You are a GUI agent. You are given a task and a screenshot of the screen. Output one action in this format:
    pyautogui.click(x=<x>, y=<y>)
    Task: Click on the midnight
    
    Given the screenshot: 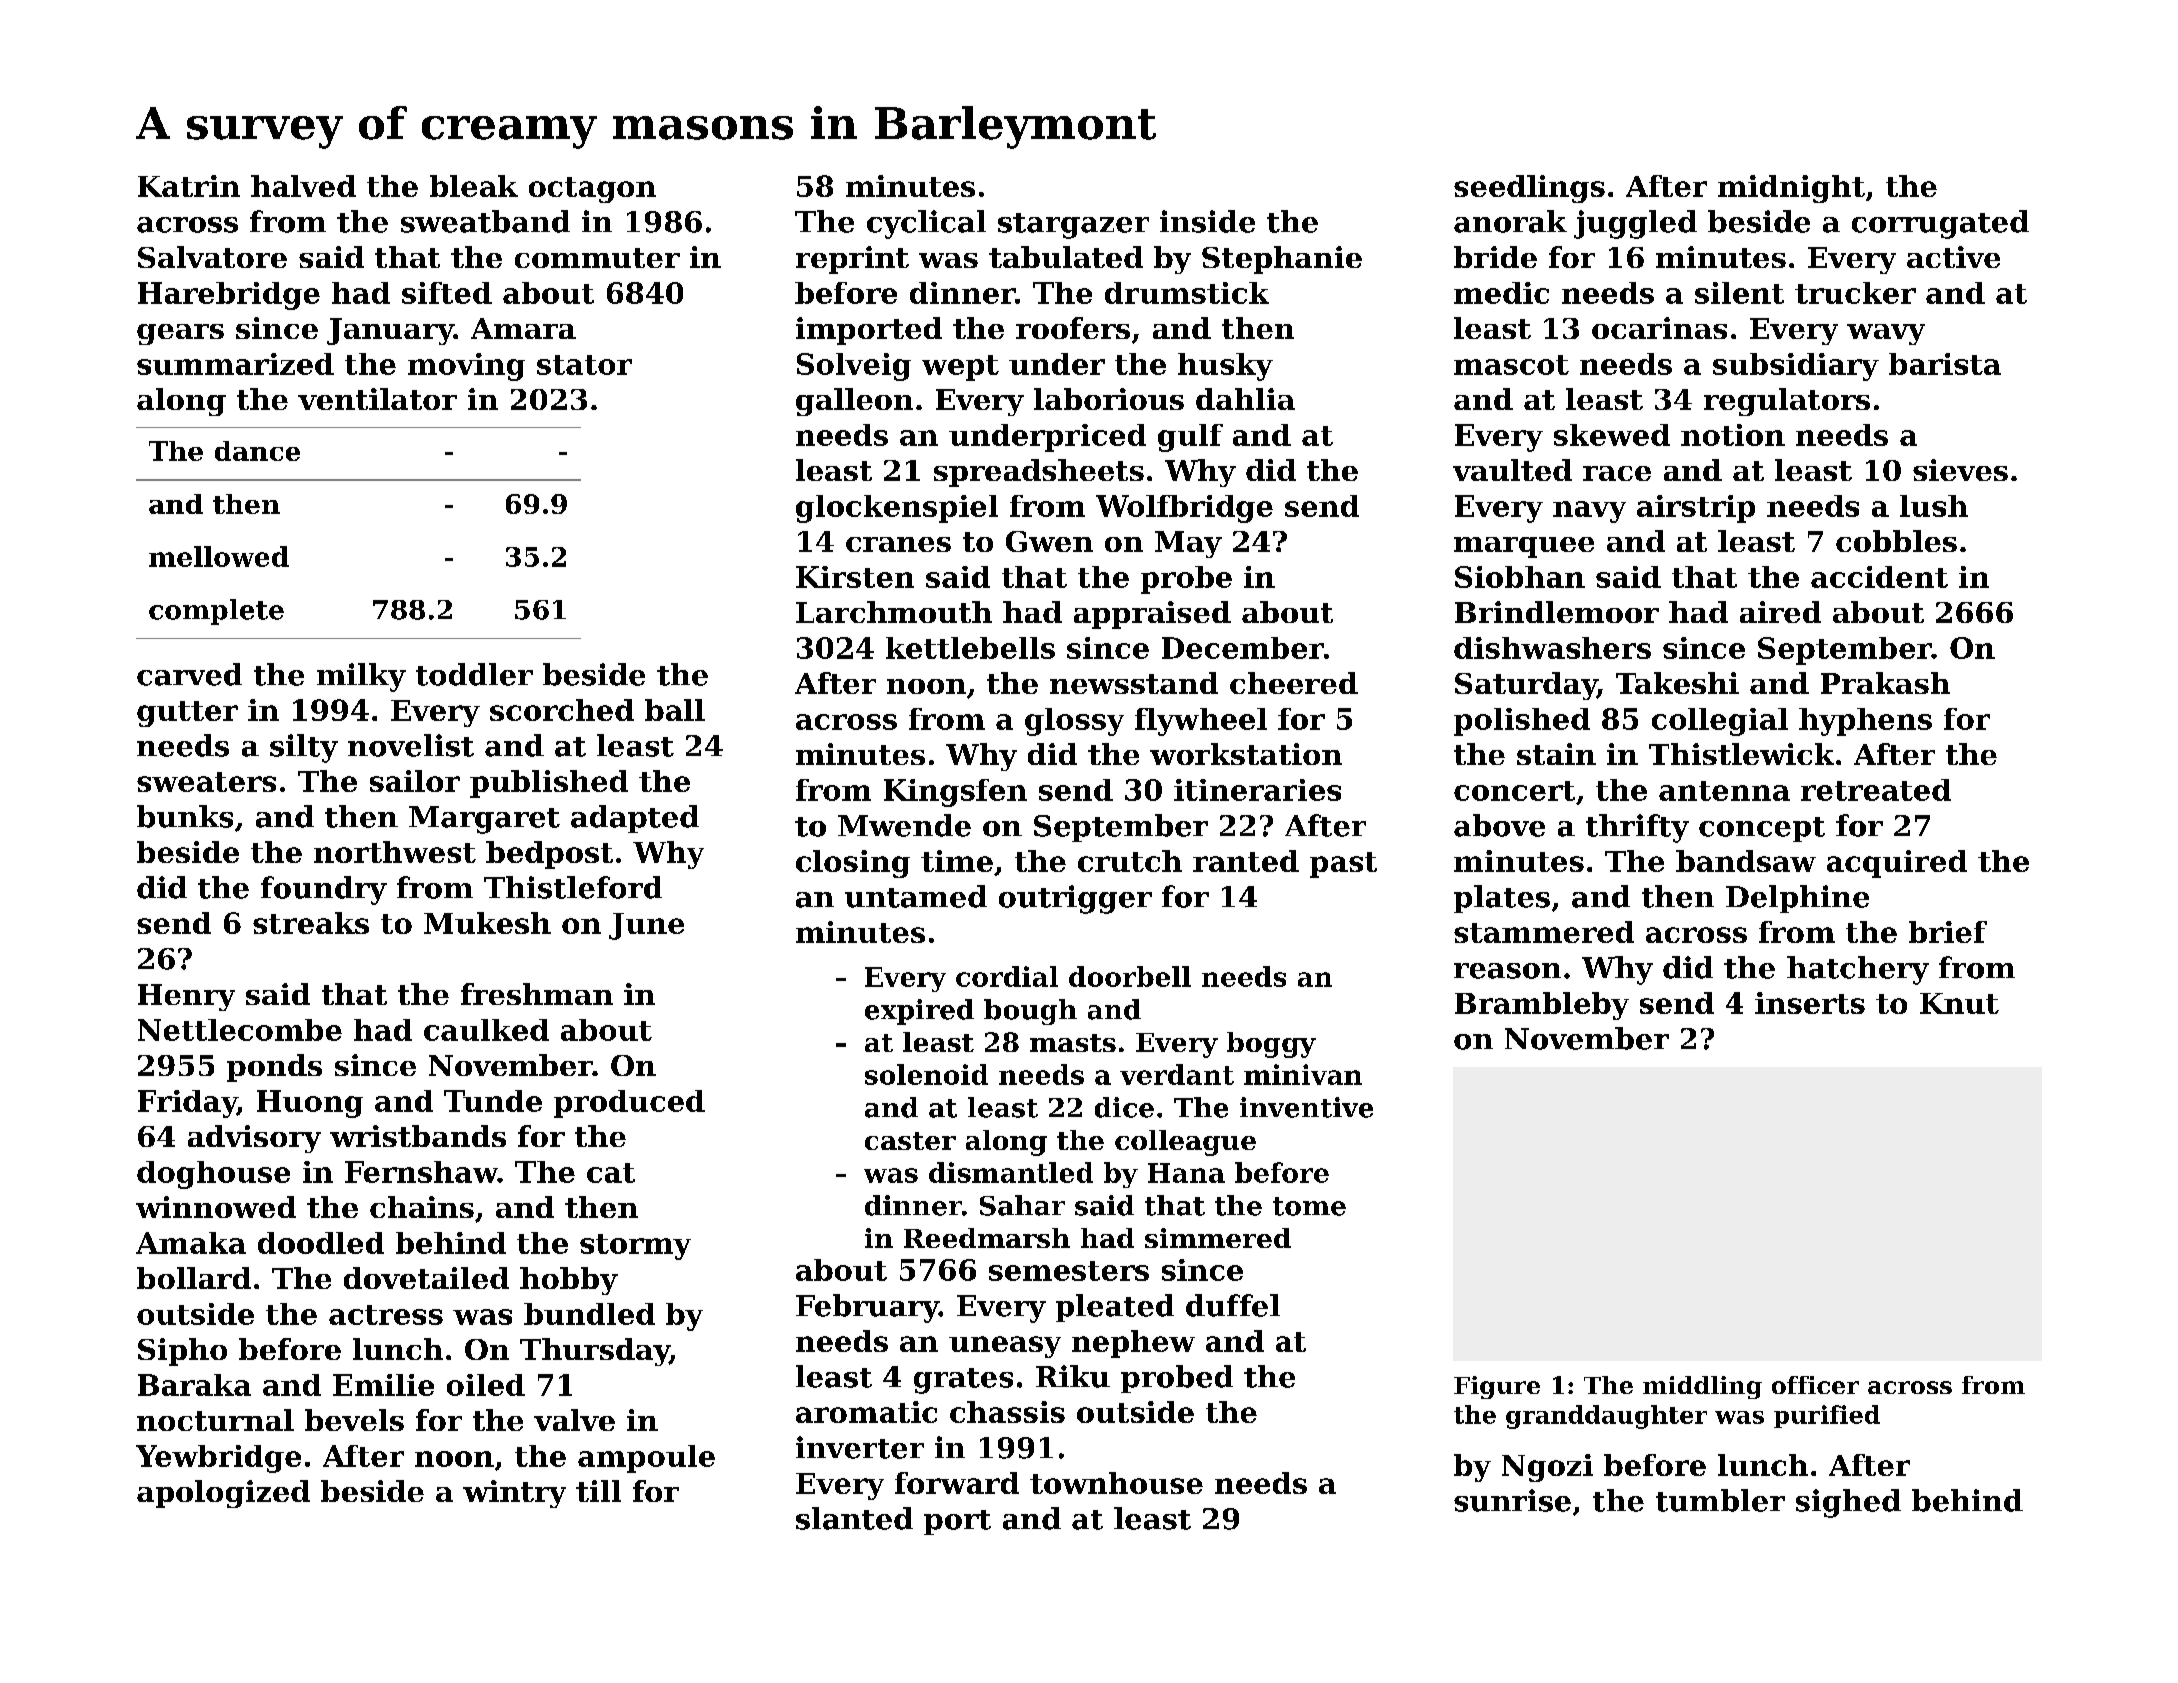 What is the action you would take?
    pyautogui.click(x=1791, y=189)
